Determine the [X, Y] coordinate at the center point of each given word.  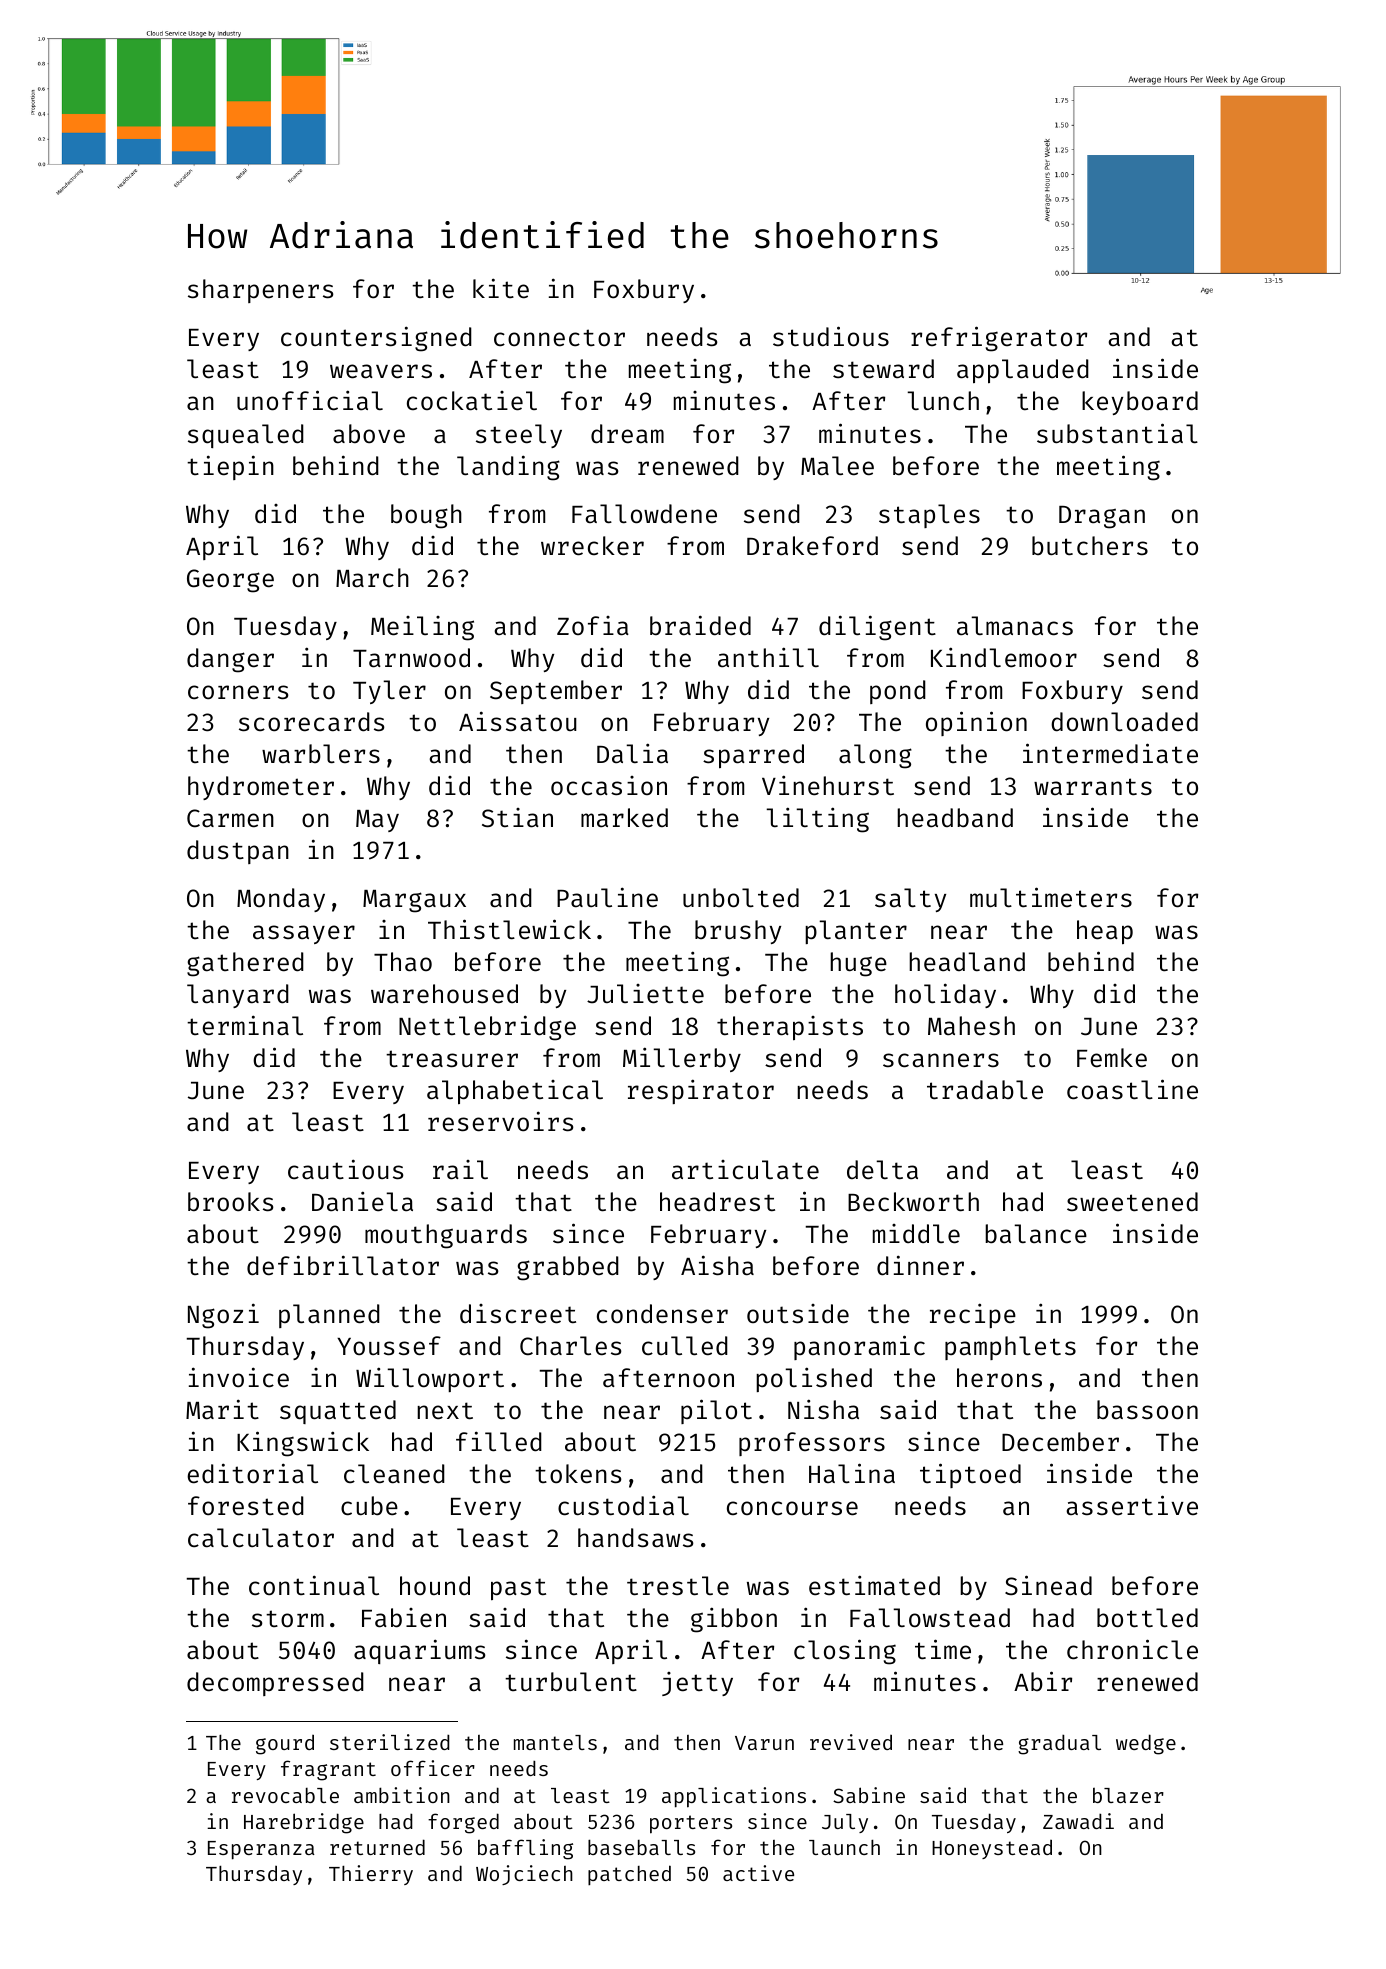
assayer [304, 934]
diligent [877, 628]
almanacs [1015, 626]
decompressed [275, 1684]
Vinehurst [828, 785]
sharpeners [261, 291]
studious [831, 336]
